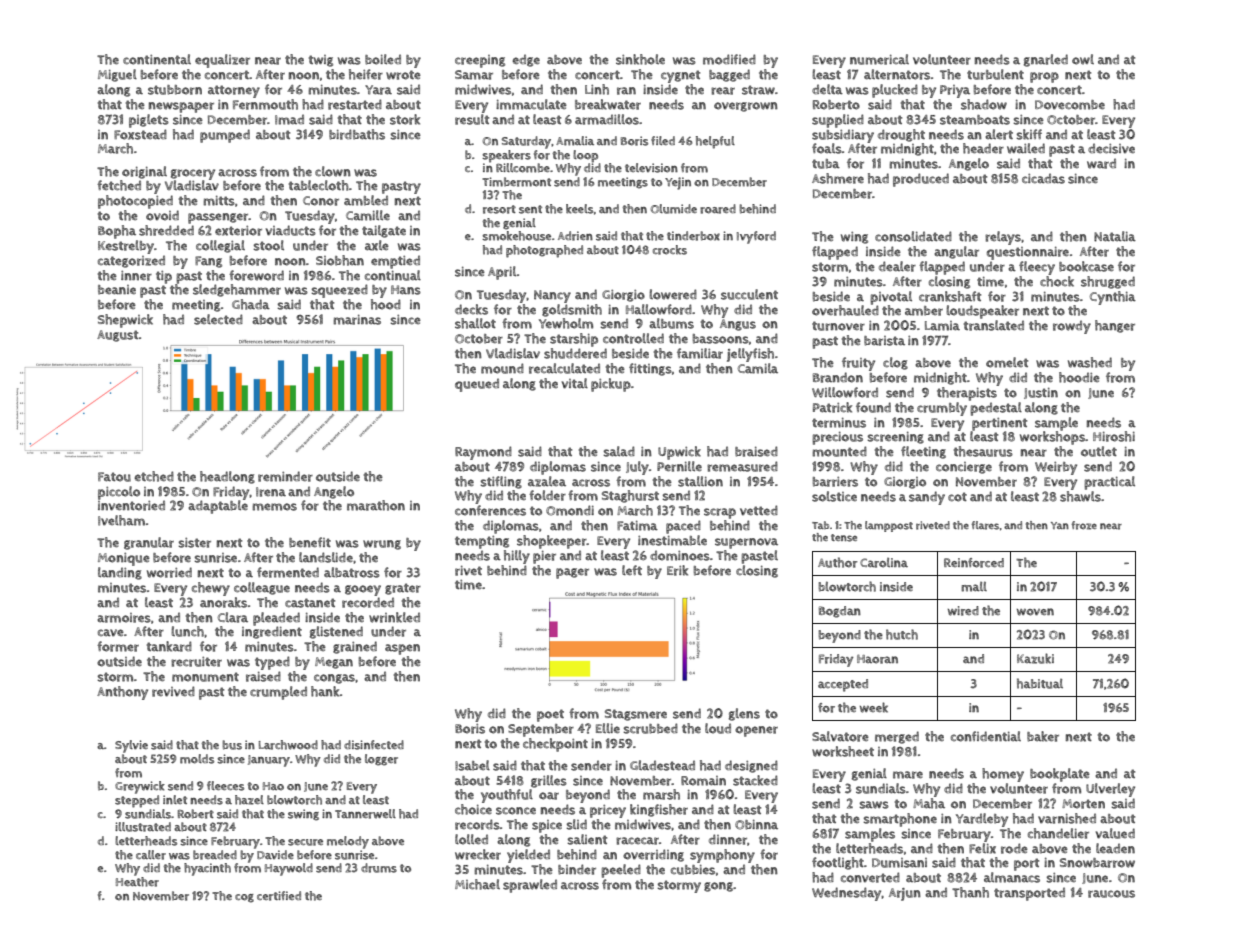  What do you see at coordinates (249, 800) in the screenshot?
I see `hazel` at bounding box center [249, 800].
